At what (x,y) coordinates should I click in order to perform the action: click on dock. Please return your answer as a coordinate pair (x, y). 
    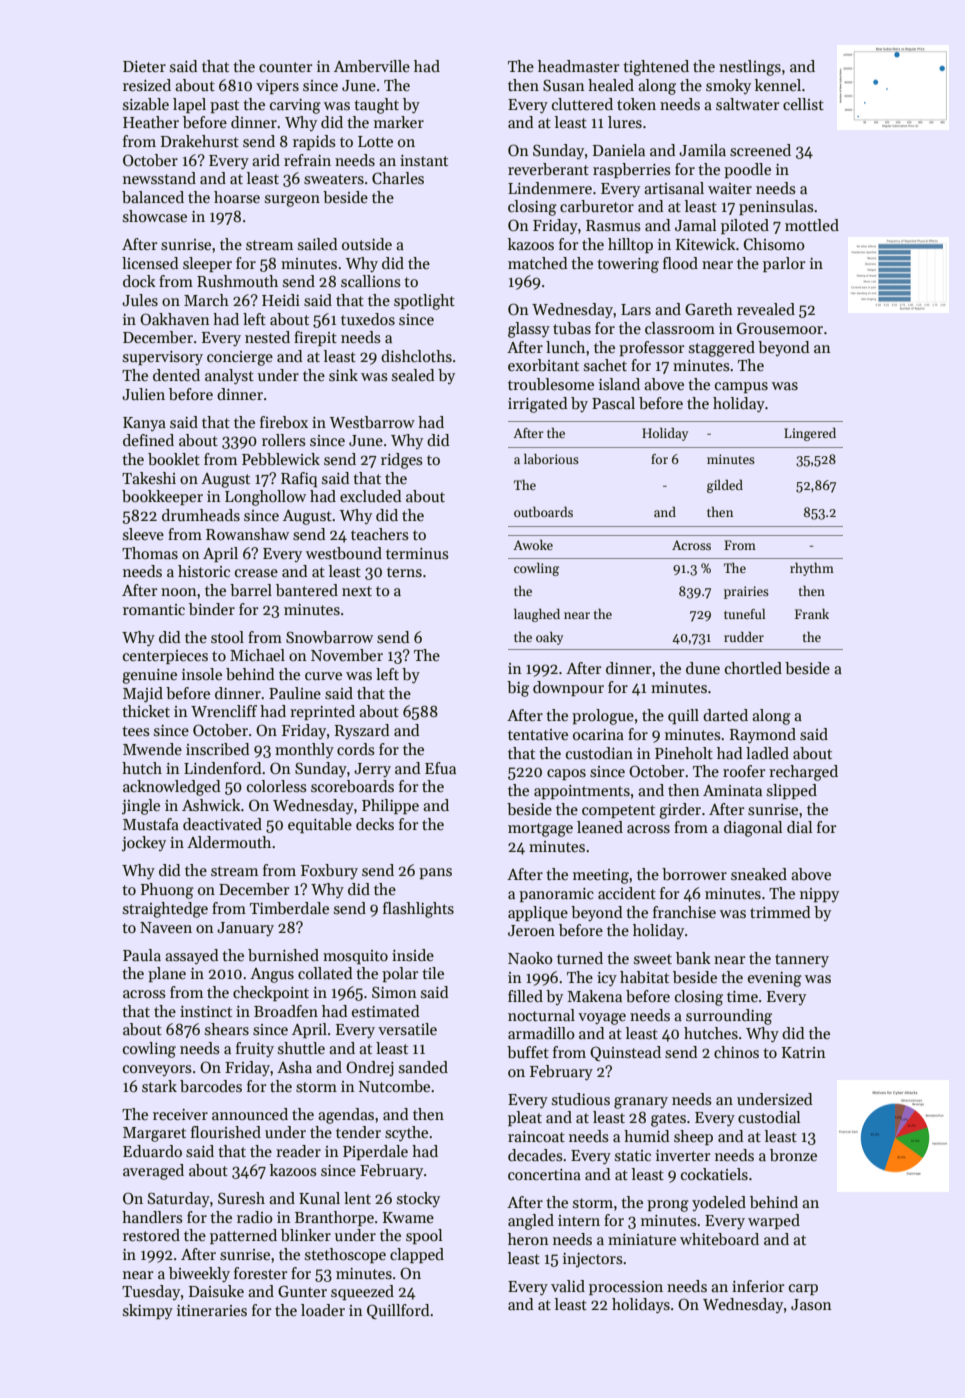
    Looking at the image, I should click on (139, 281).
